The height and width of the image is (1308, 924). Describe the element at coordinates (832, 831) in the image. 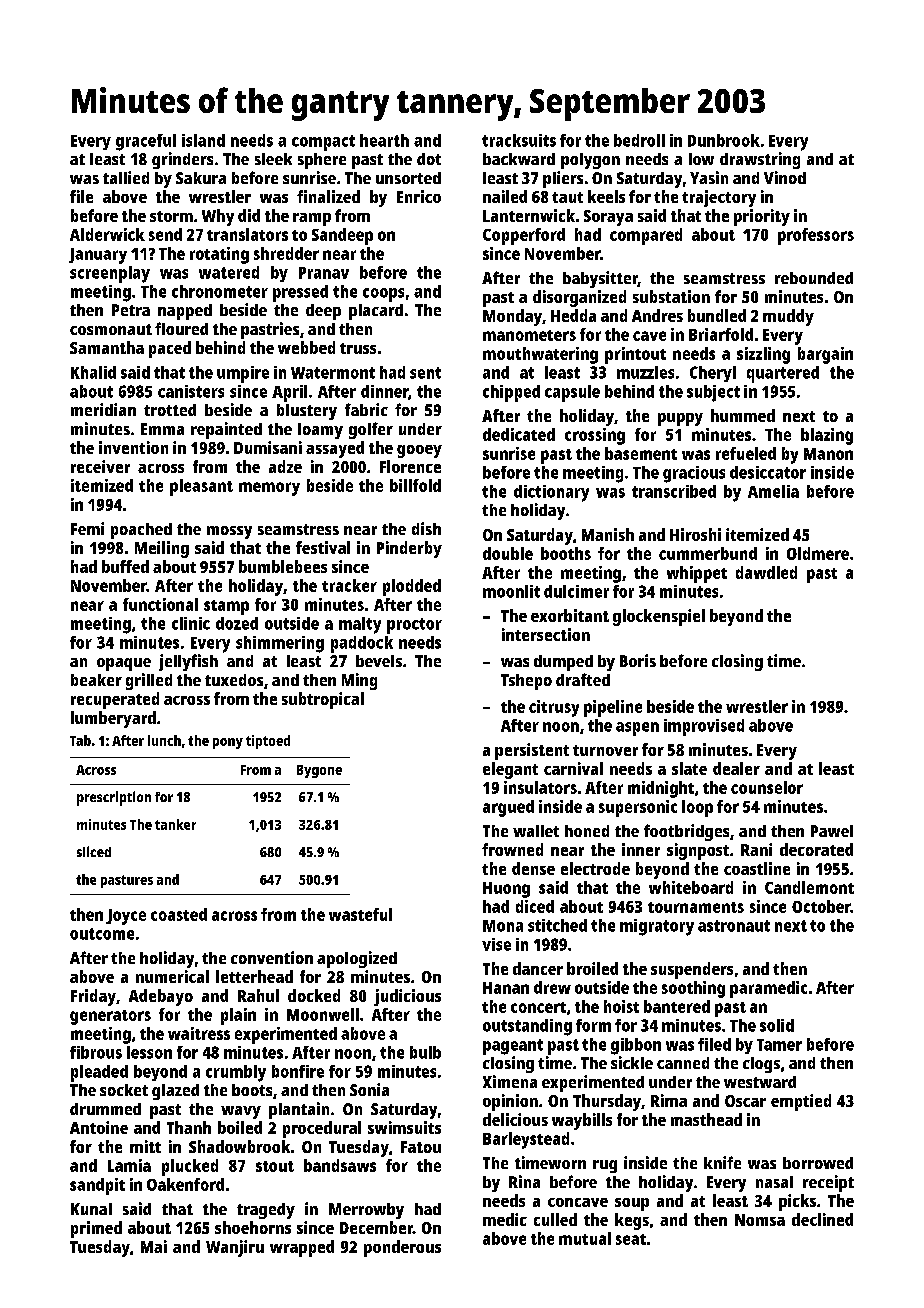

I see `Pawel` at that location.
